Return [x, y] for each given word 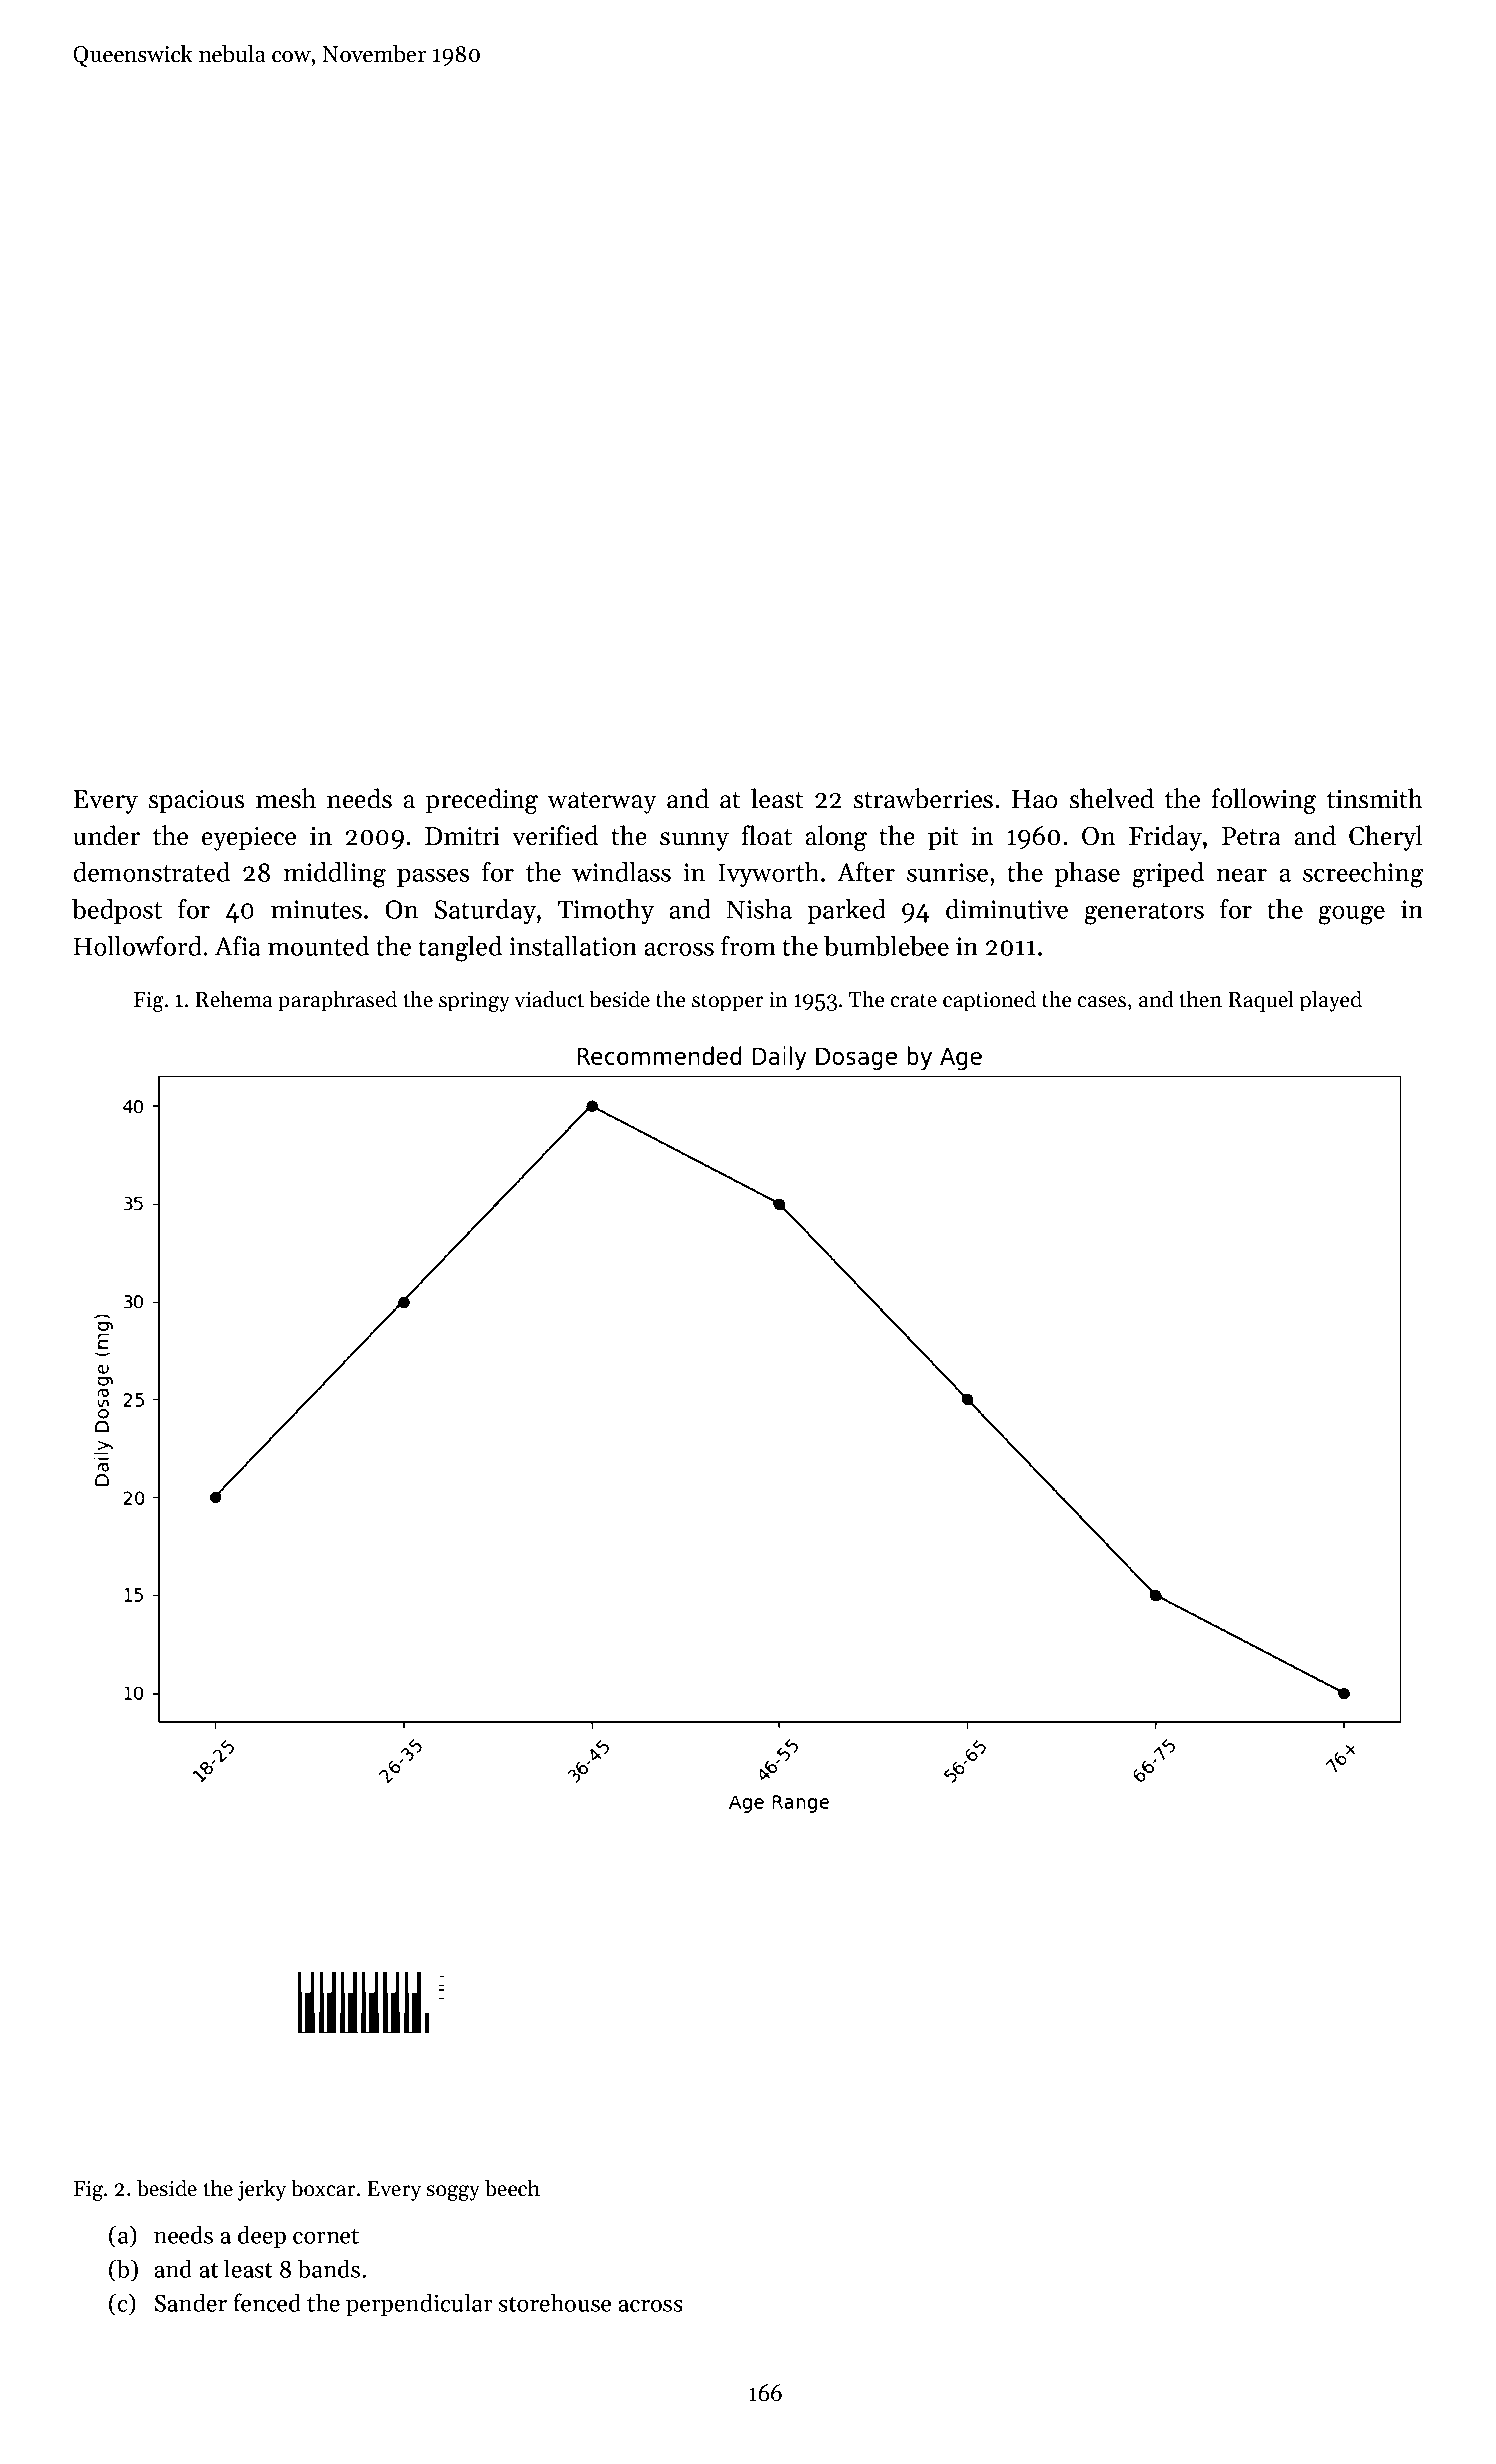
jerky [262, 2190]
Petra [1251, 836]
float [767, 835]
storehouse [555, 2302]
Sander [191, 2302]
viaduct [549, 999]
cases [1101, 1002]
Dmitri [462, 836]
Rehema [234, 999]
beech [512, 2188]
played [1331, 1001]
